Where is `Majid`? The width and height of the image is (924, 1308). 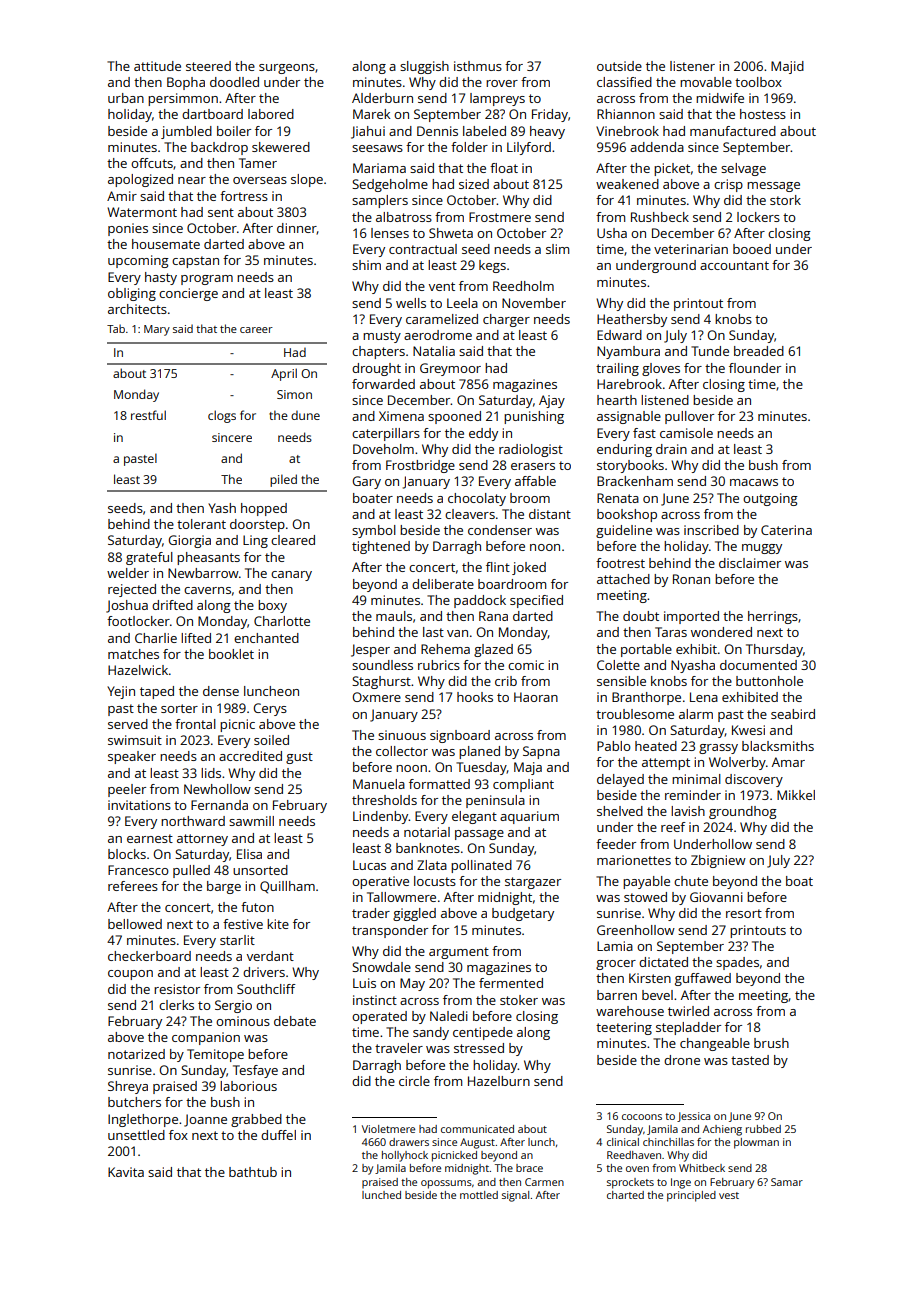
Majid is located at coordinates (787, 67).
